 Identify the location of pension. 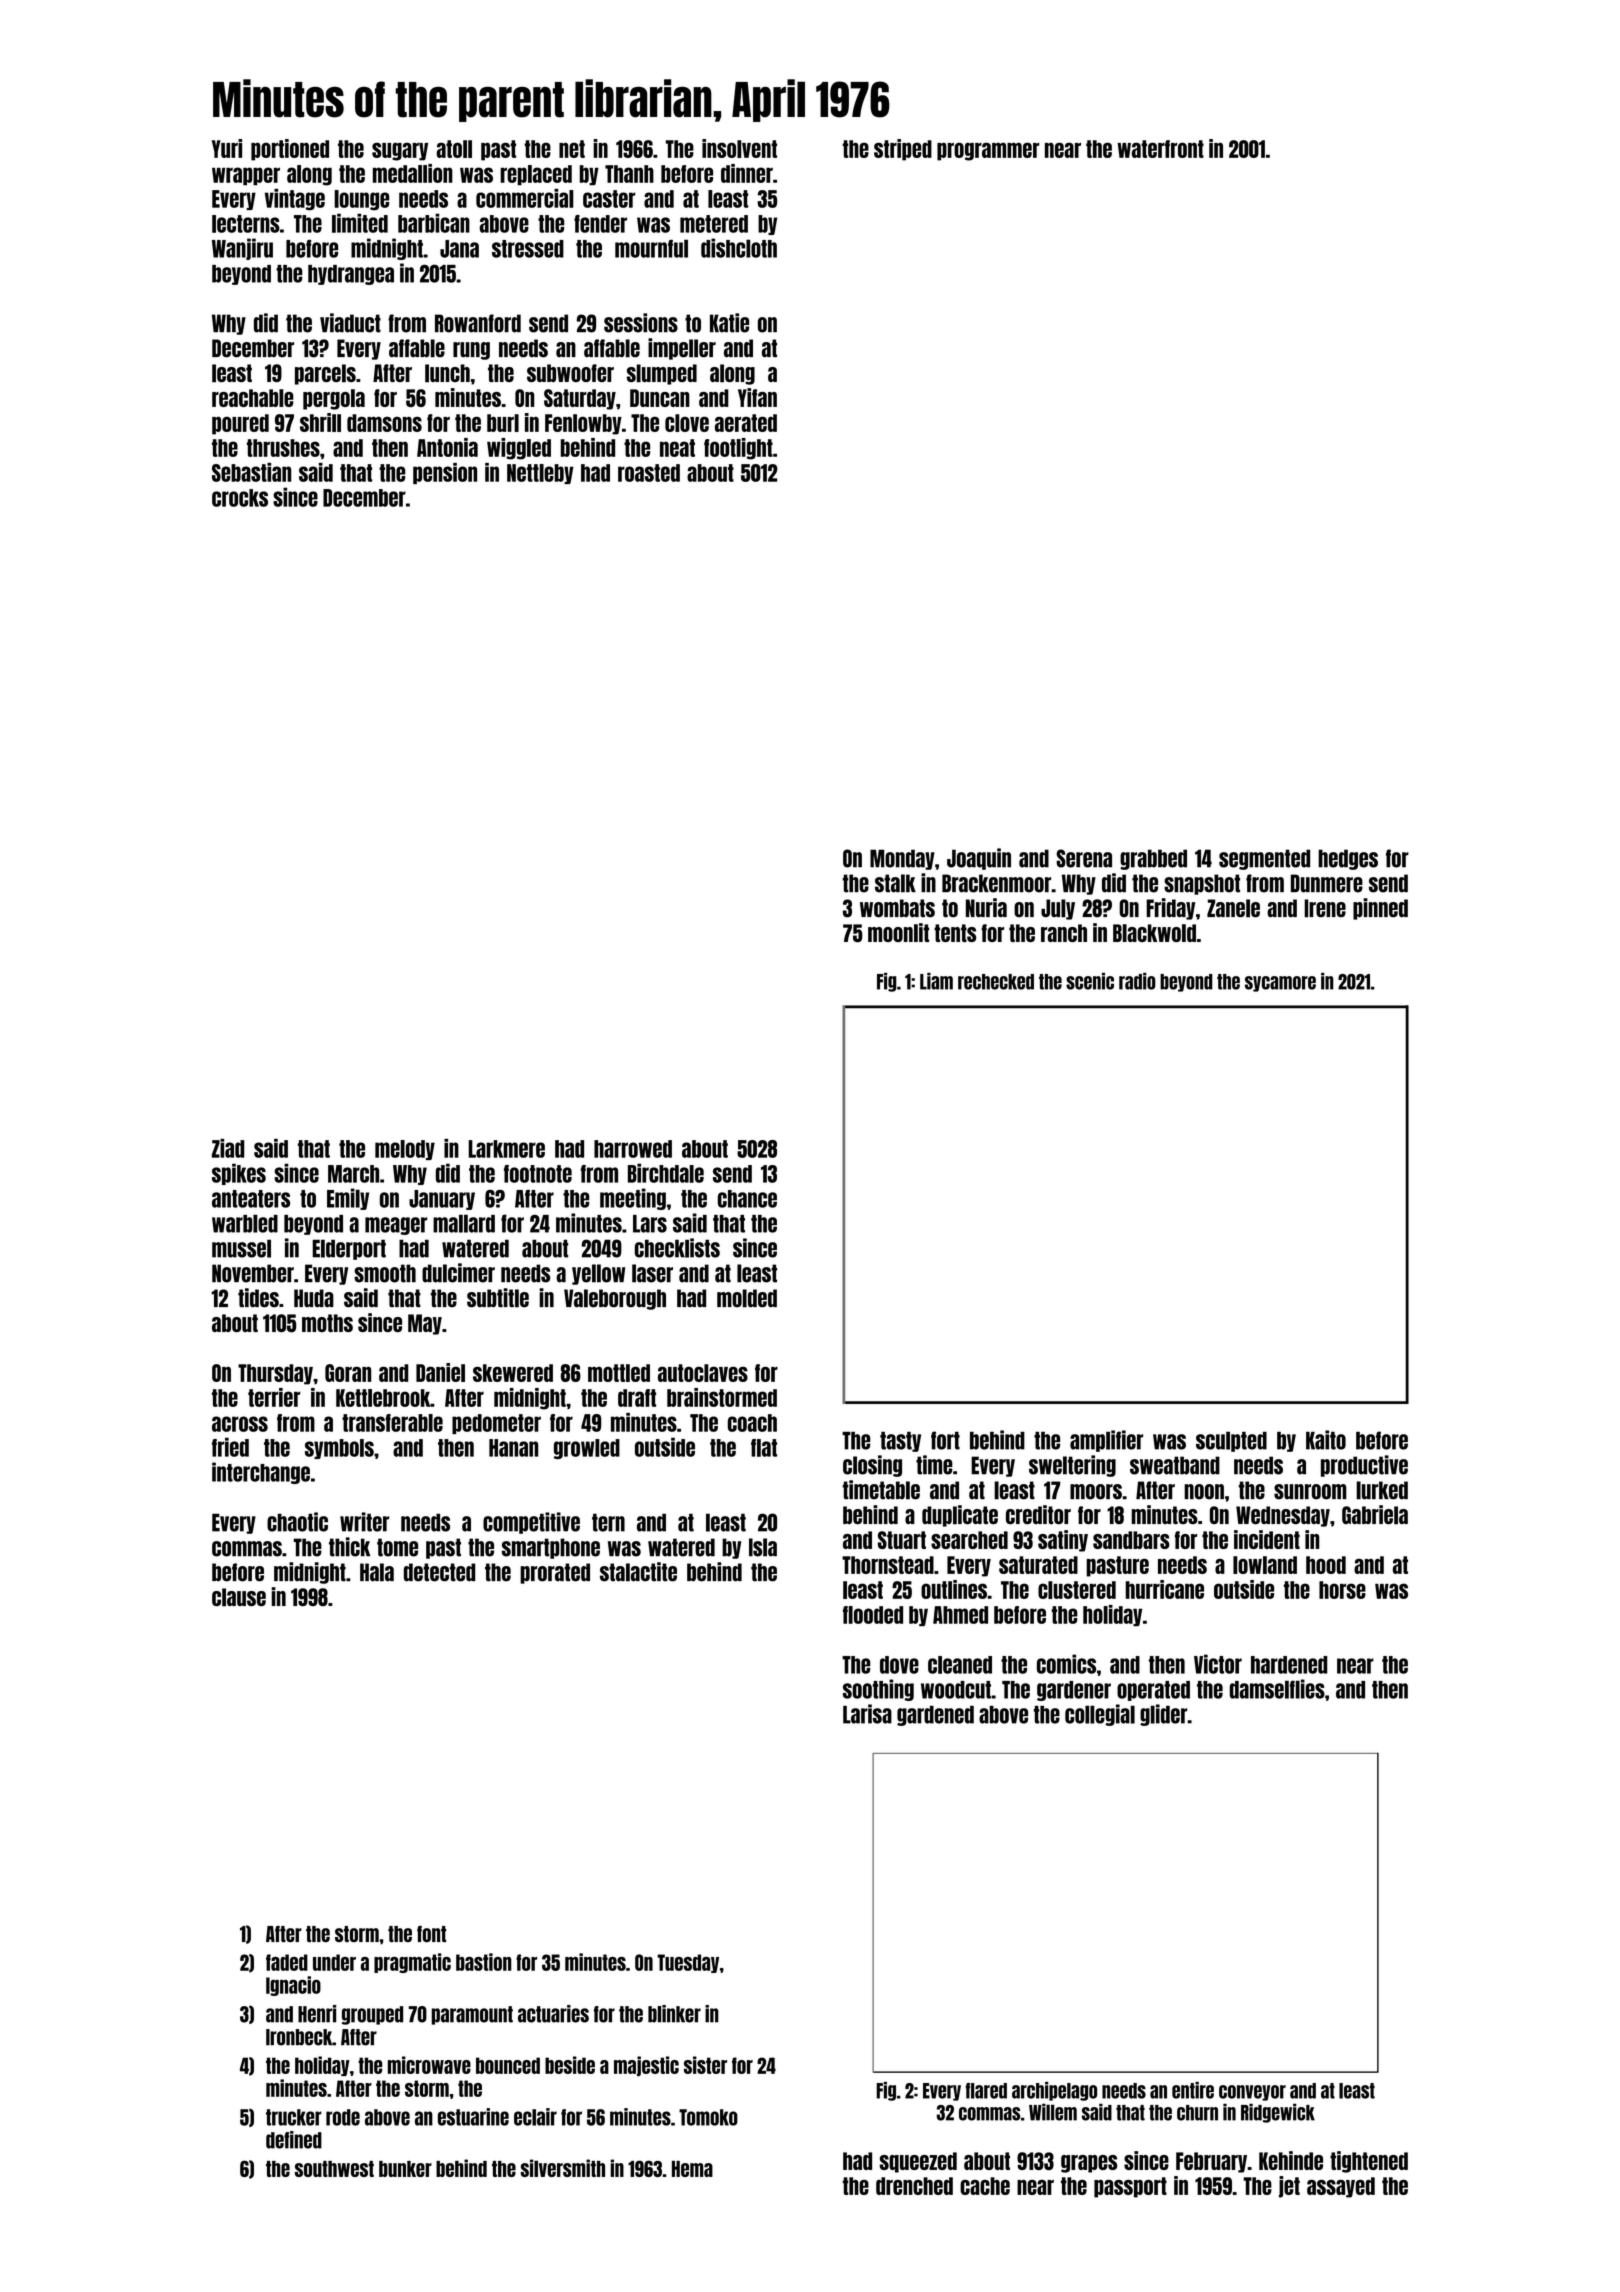
(445, 473).
